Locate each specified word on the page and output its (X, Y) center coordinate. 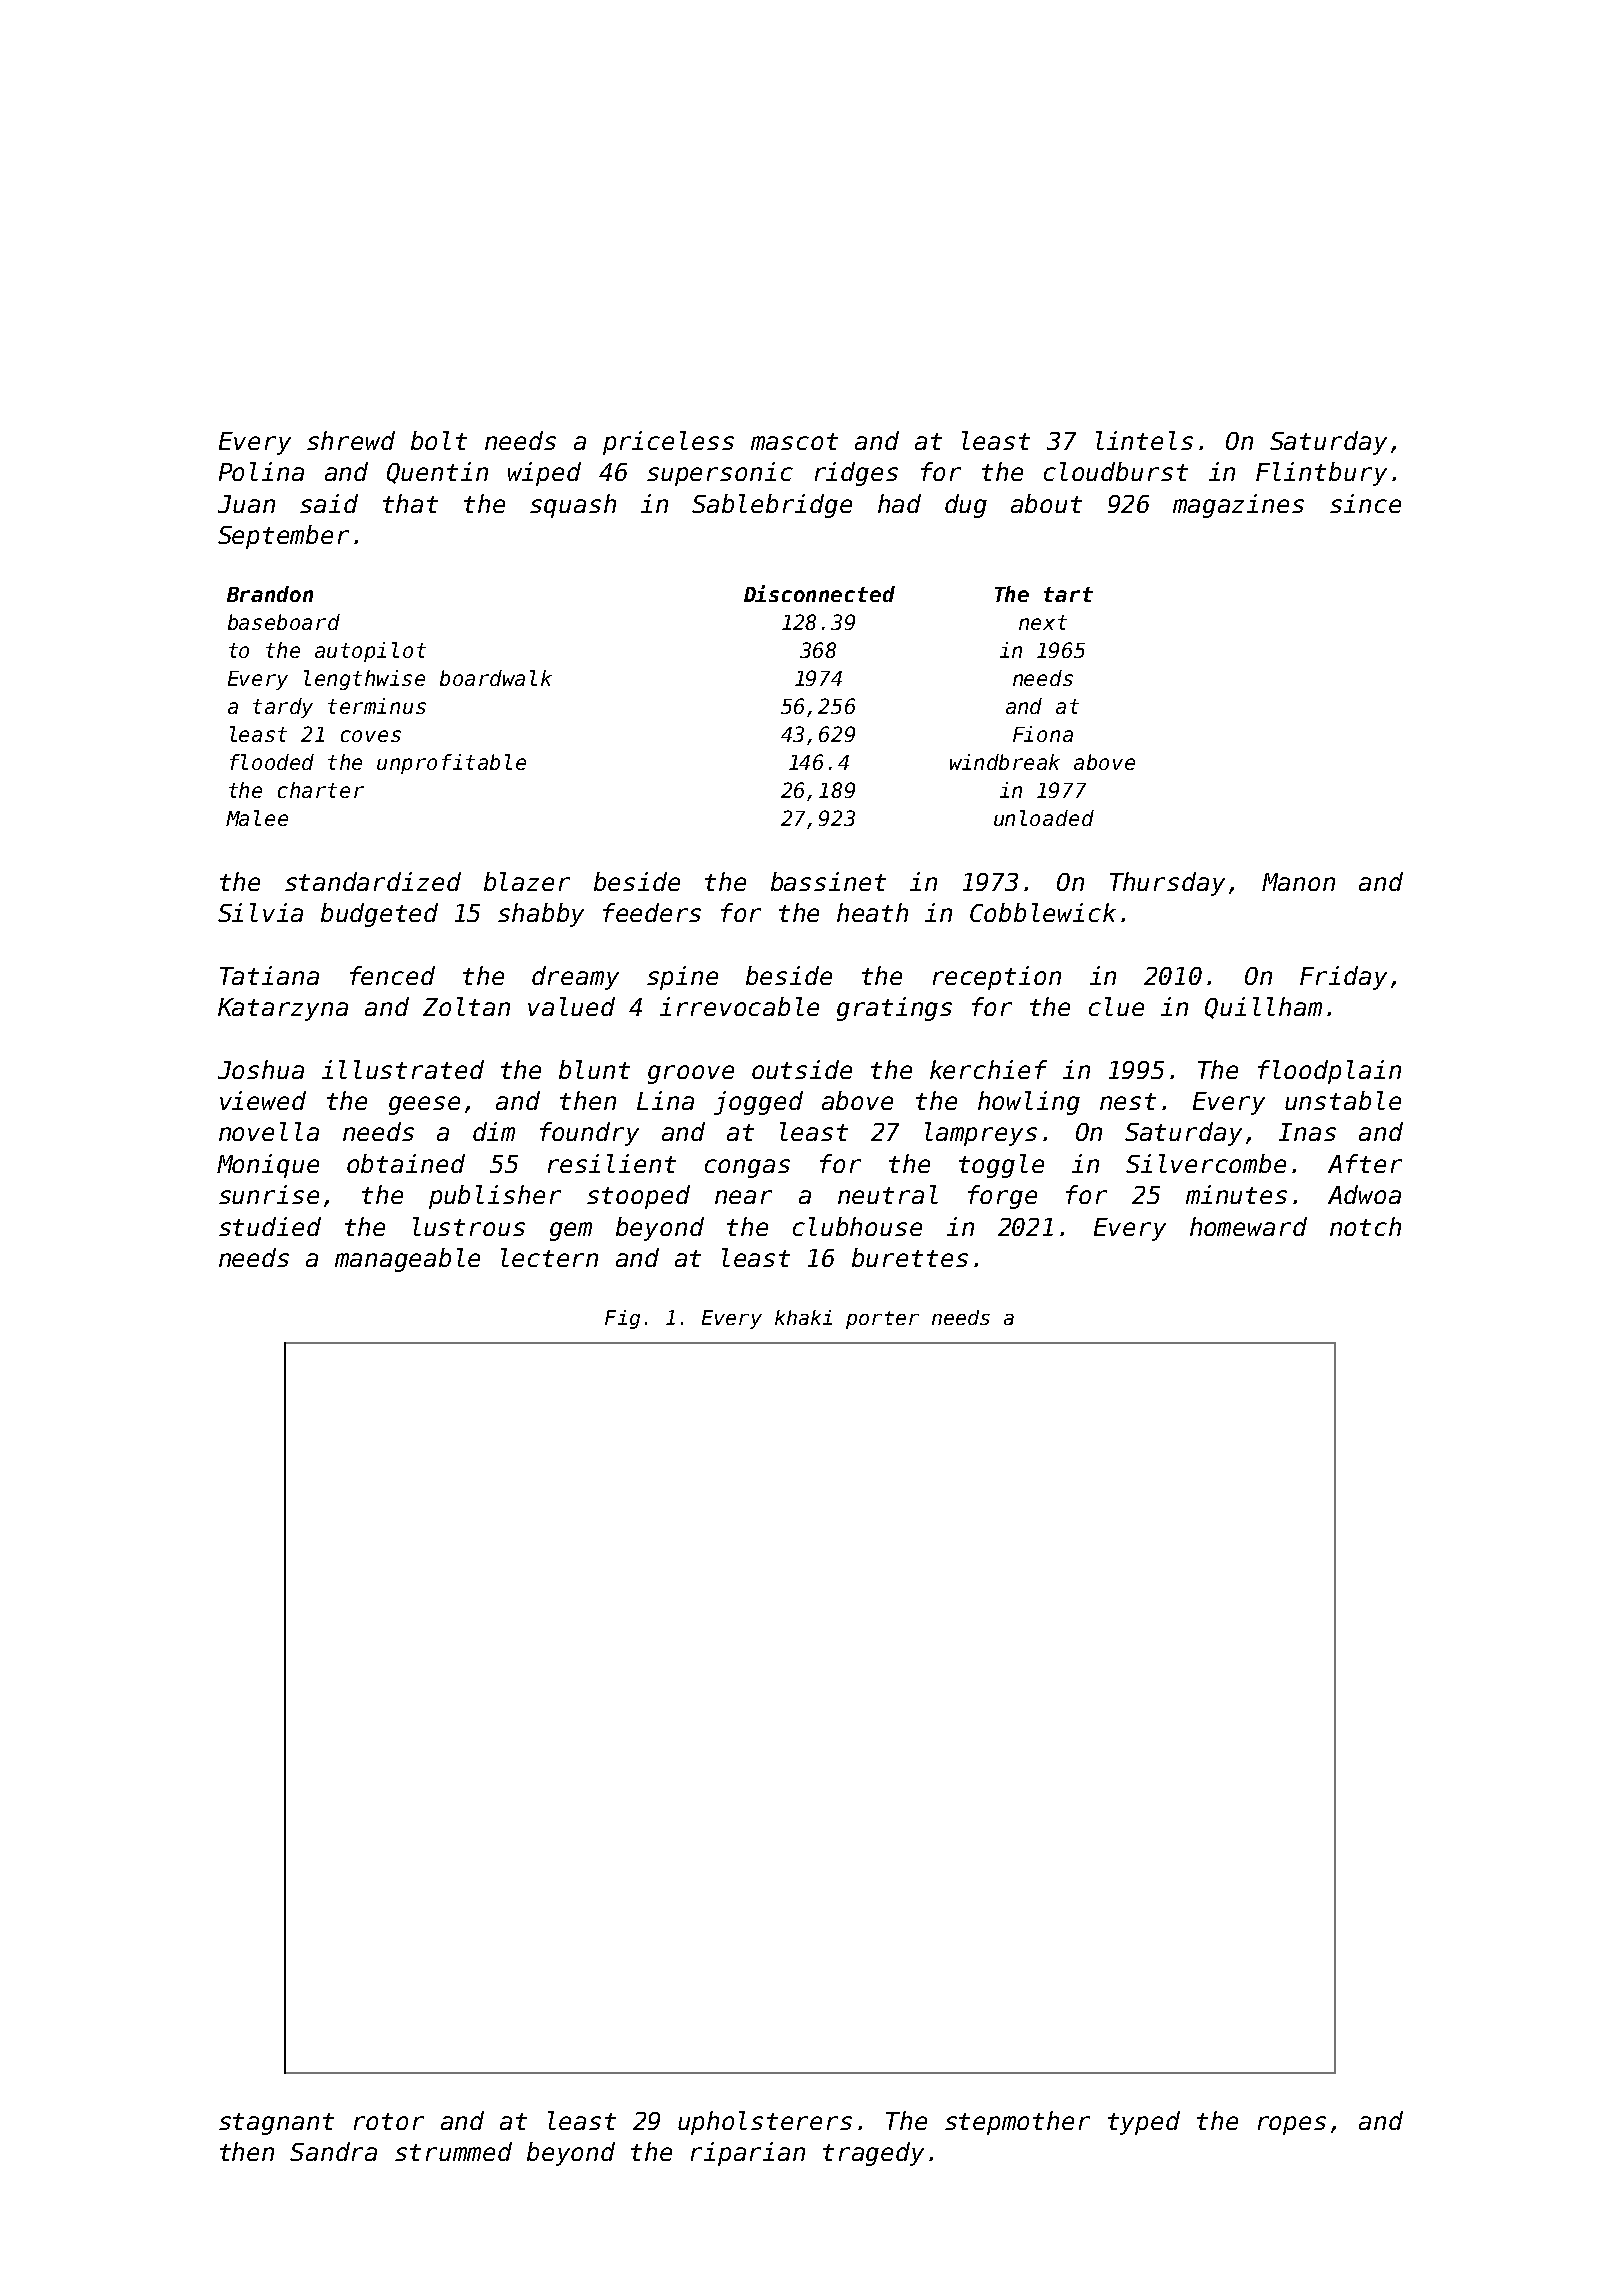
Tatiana (269, 975)
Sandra (333, 2151)
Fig (622, 1319)
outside (802, 1069)
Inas (1307, 1132)
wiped (544, 474)
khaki (803, 1317)
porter (882, 1320)
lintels (1144, 440)
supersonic (720, 474)
